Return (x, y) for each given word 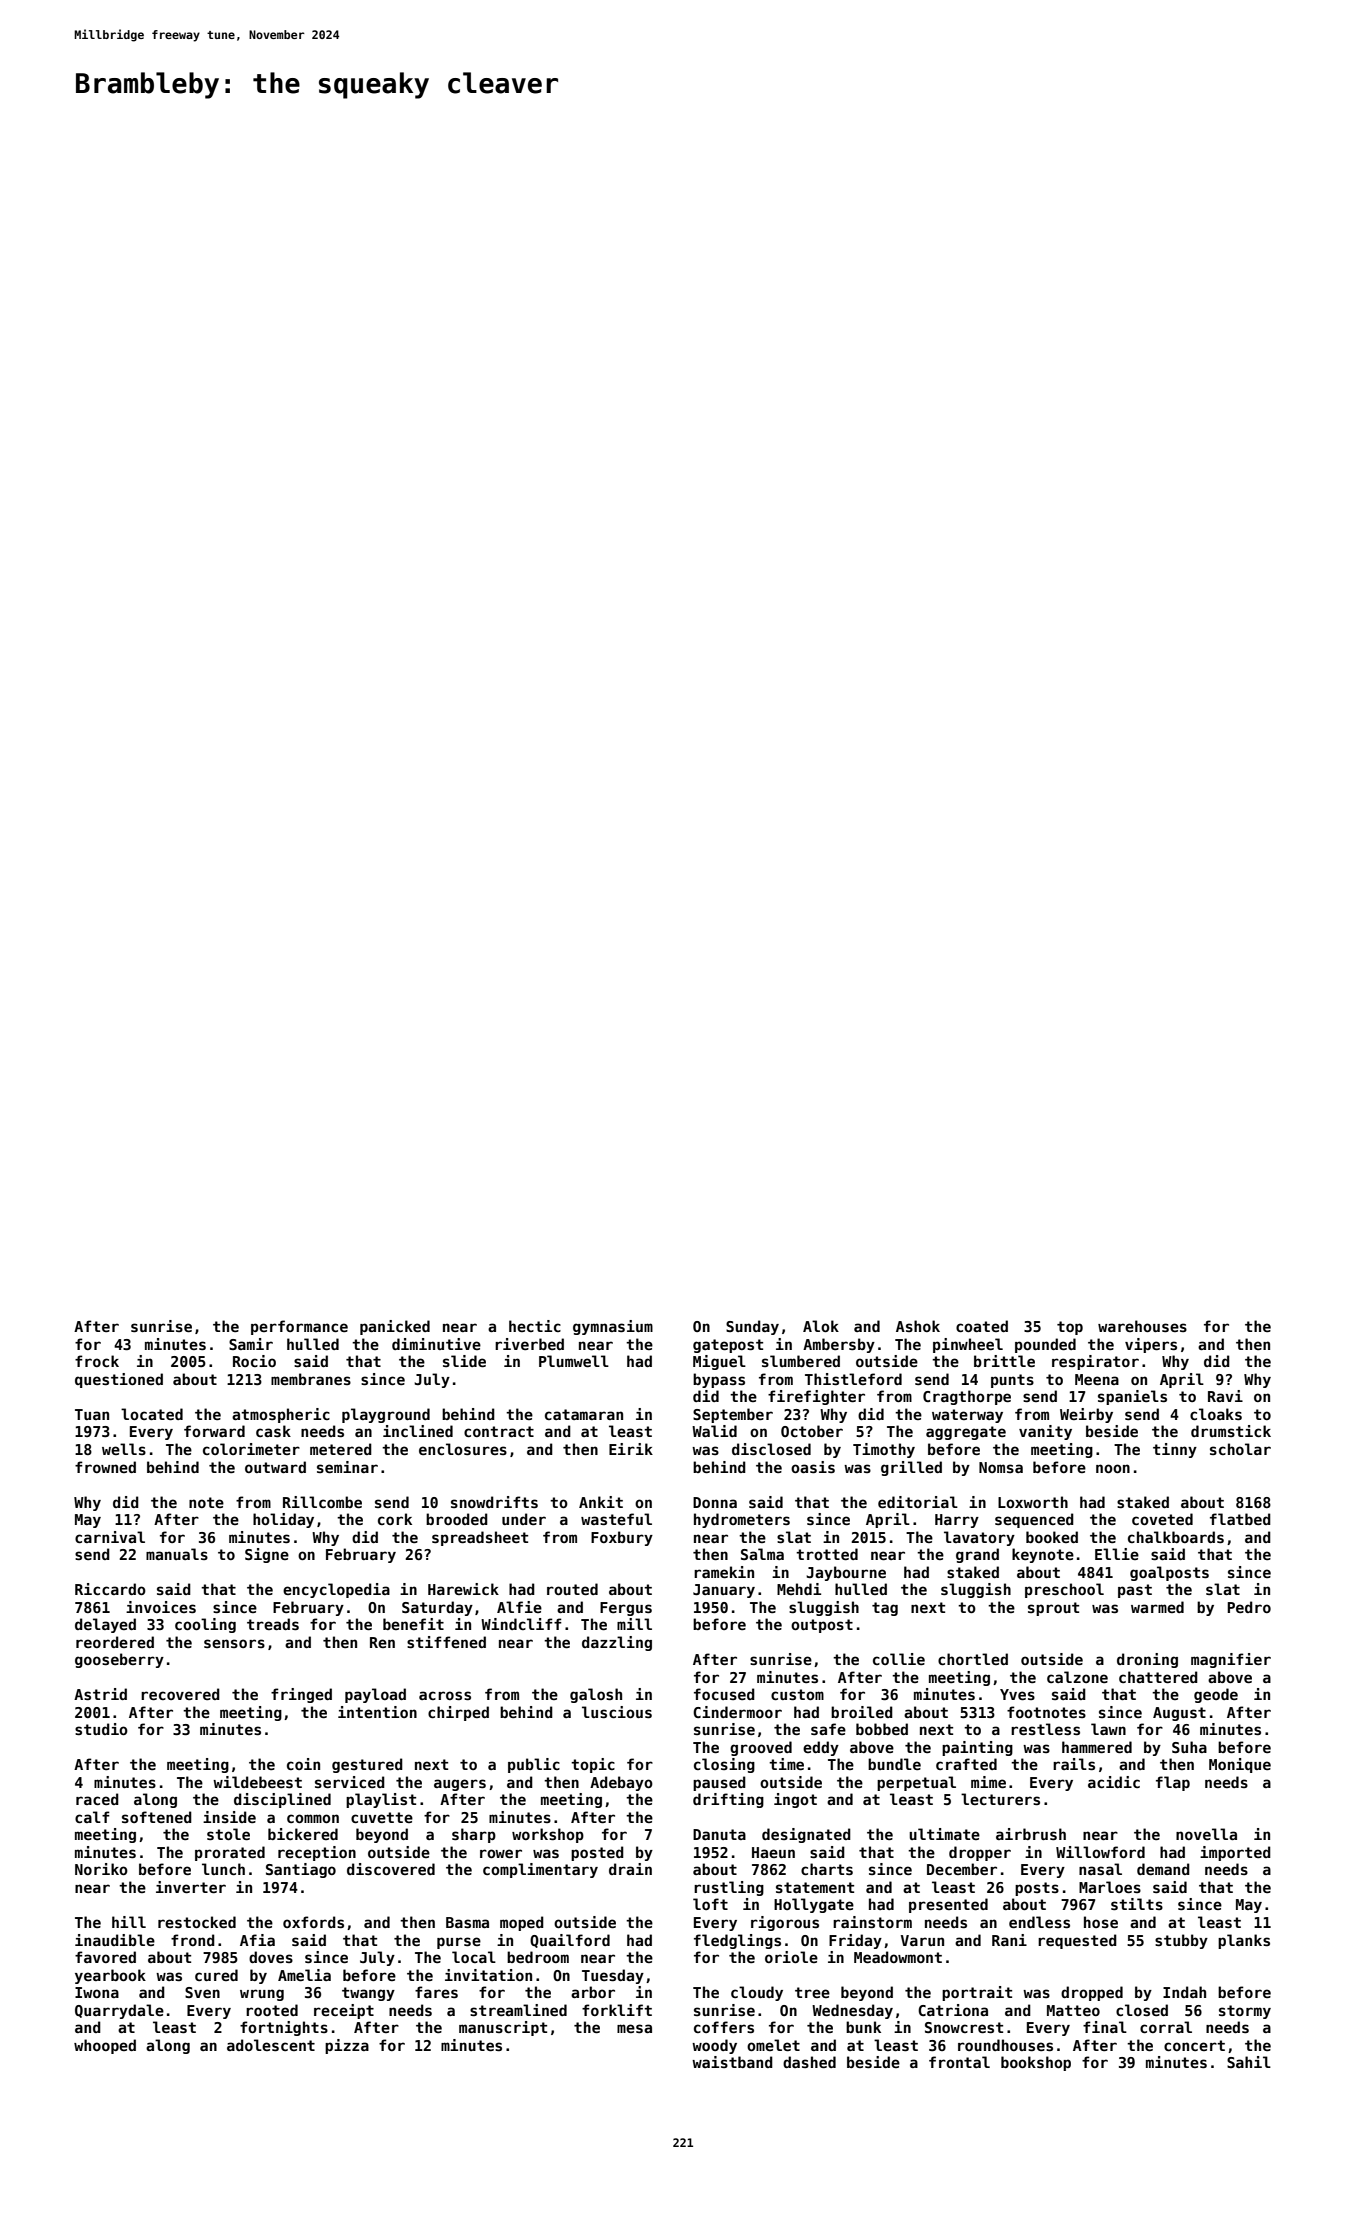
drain (630, 1869)
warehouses (1142, 1326)
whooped (105, 2046)
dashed (809, 2062)
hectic (535, 1326)
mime (988, 1782)
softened (157, 1817)
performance (299, 1327)
